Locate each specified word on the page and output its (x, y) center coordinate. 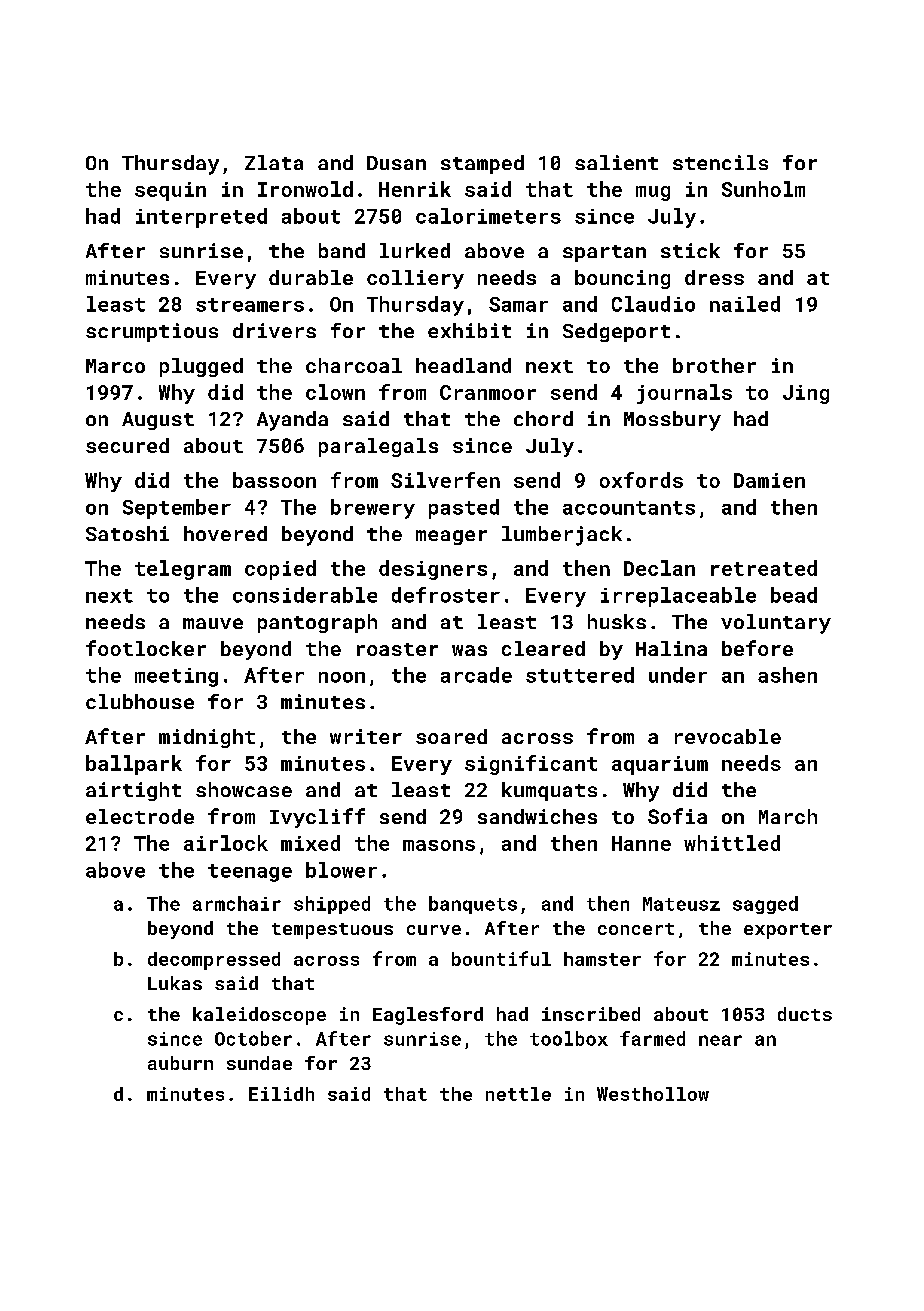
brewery (373, 509)
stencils (720, 162)
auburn (180, 1063)
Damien (769, 480)
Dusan (396, 163)
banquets (473, 905)
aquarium (660, 765)
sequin (170, 191)
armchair (237, 903)
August (158, 421)
